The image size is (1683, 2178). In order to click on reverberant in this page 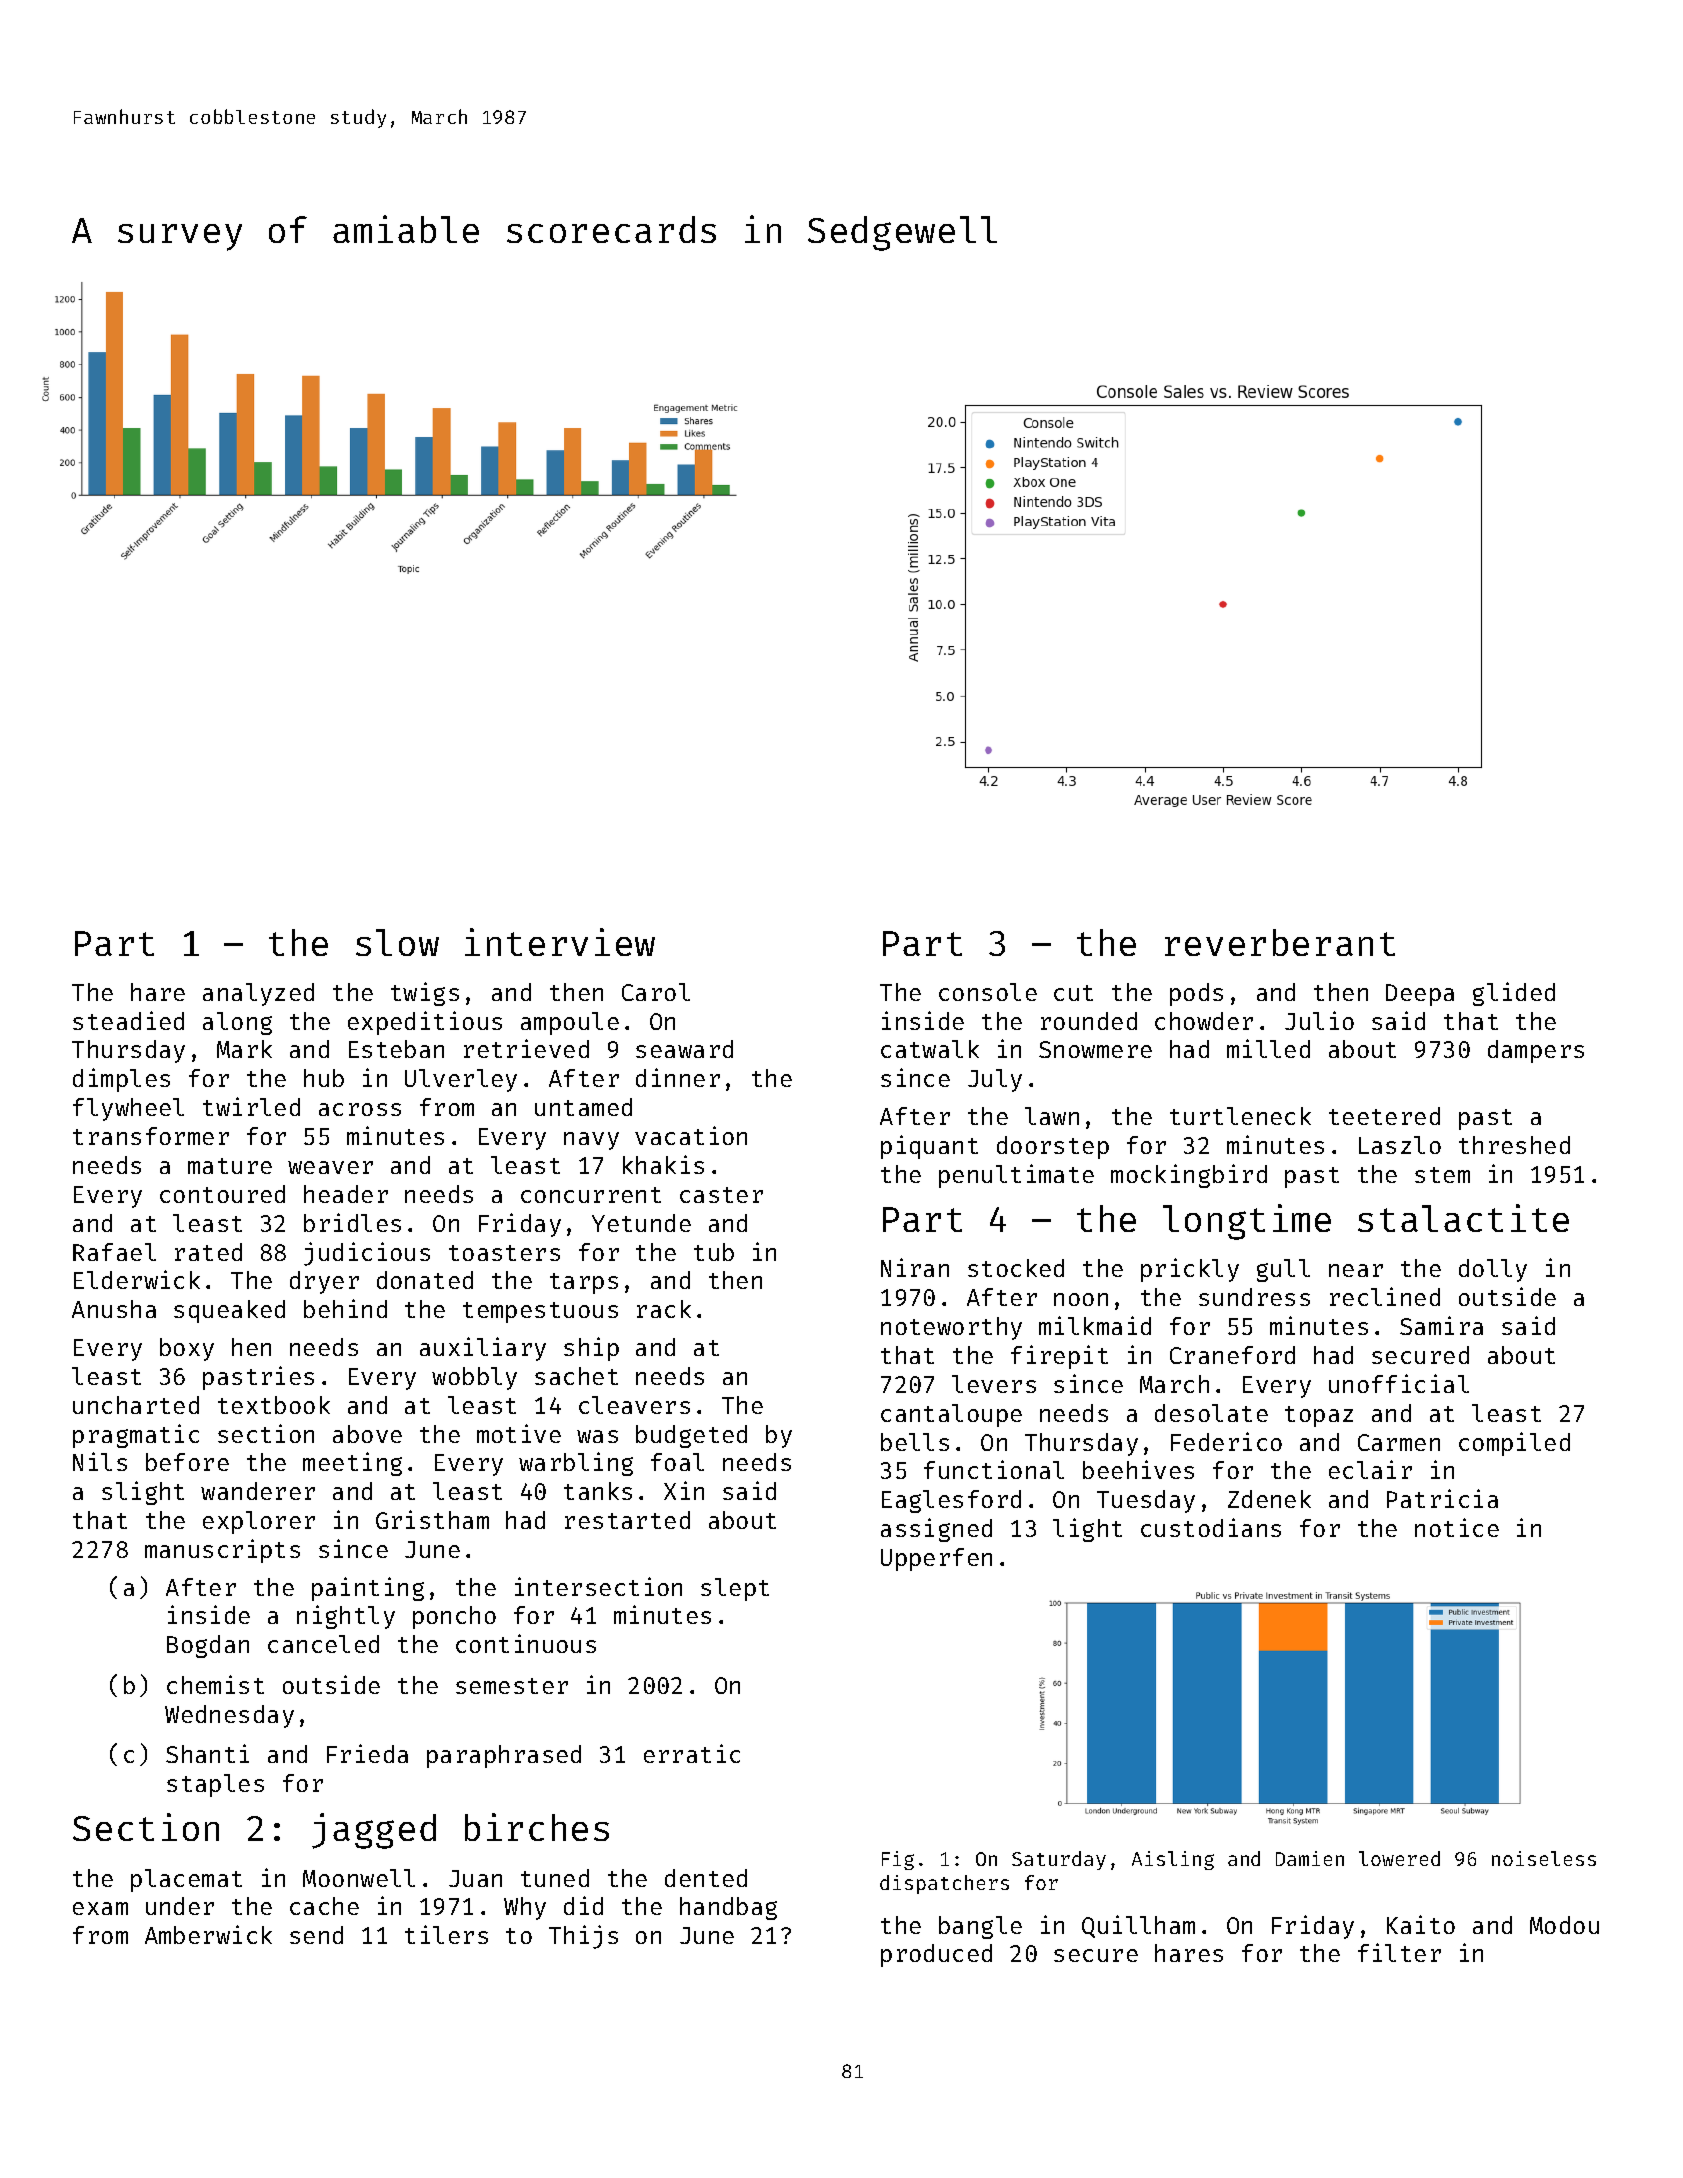, I will do `click(1280, 942)`.
